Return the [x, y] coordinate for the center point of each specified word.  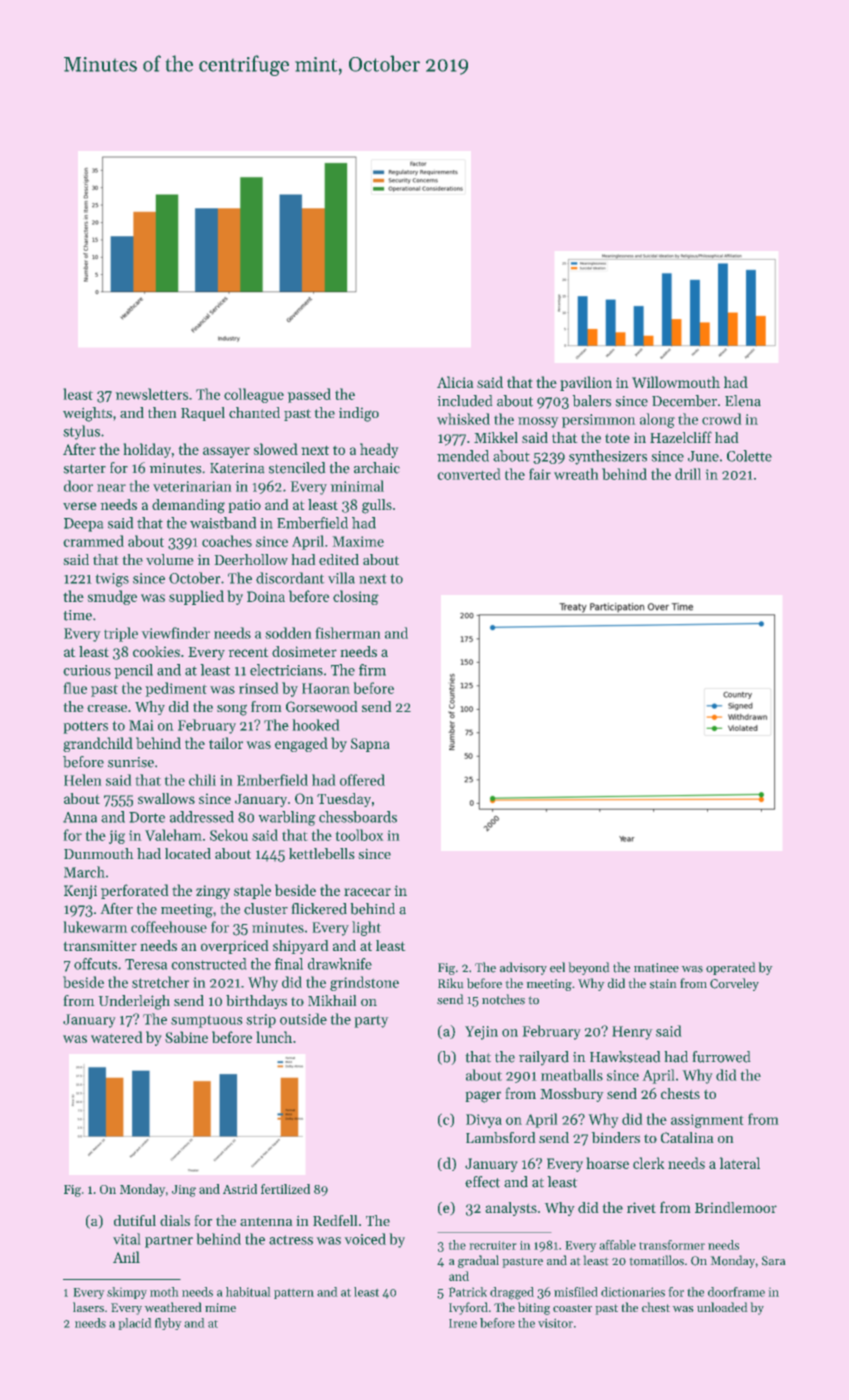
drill [688, 474]
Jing [184, 1191]
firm [372, 670]
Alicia [455, 382]
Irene [463, 1323]
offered [362, 780]
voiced [365, 1239]
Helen [83, 780]
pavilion [586, 383]
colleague [254, 395]
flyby [168, 1324]
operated [731, 968]
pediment [176, 689]
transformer [672, 1245]
